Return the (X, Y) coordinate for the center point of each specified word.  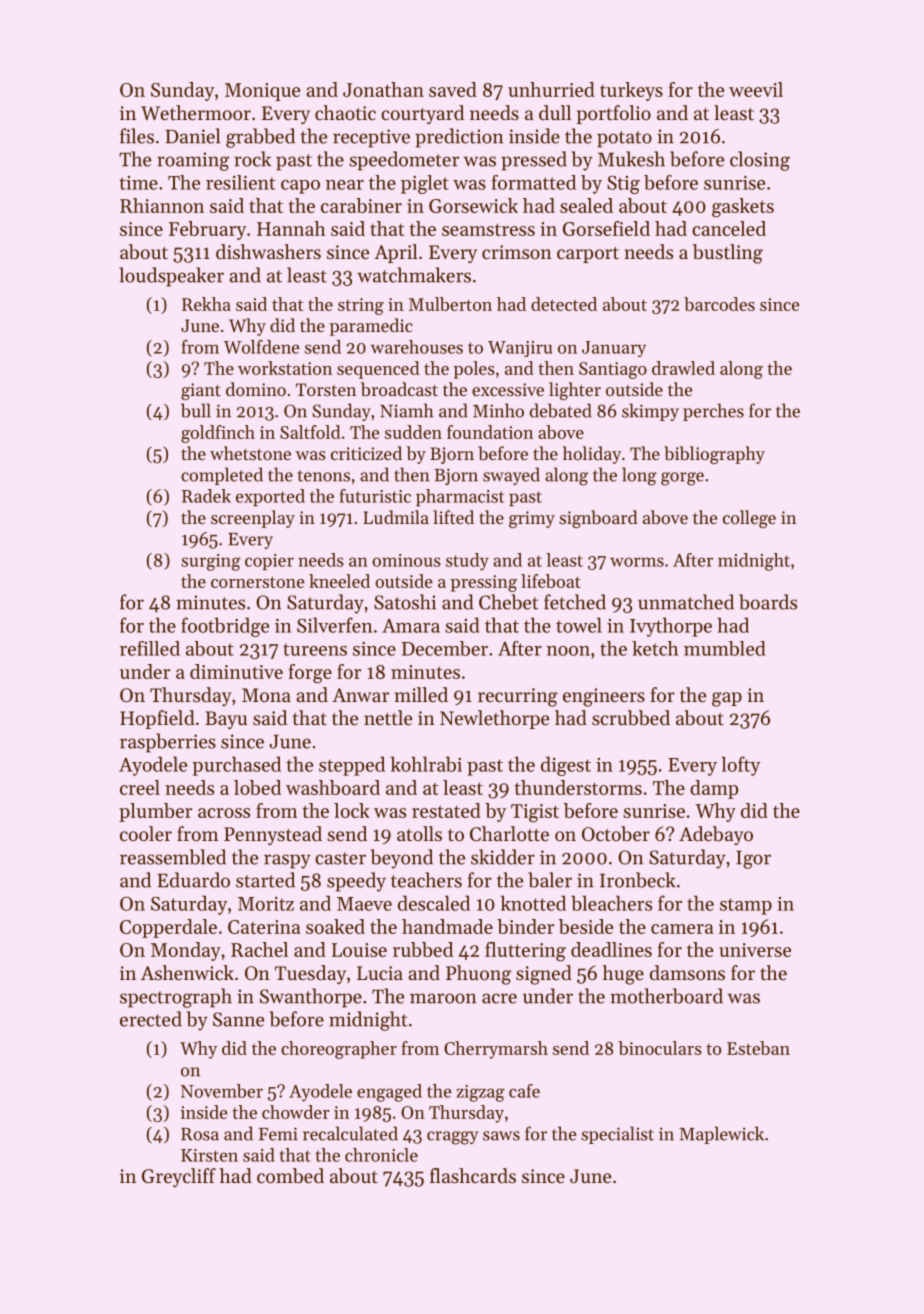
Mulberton (450, 304)
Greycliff (179, 1177)
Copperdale (168, 928)
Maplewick (721, 1135)
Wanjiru (520, 349)
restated (446, 810)
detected (564, 304)
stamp (746, 906)
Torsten (326, 389)
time (138, 183)
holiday (592, 455)
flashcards (473, 1175)
